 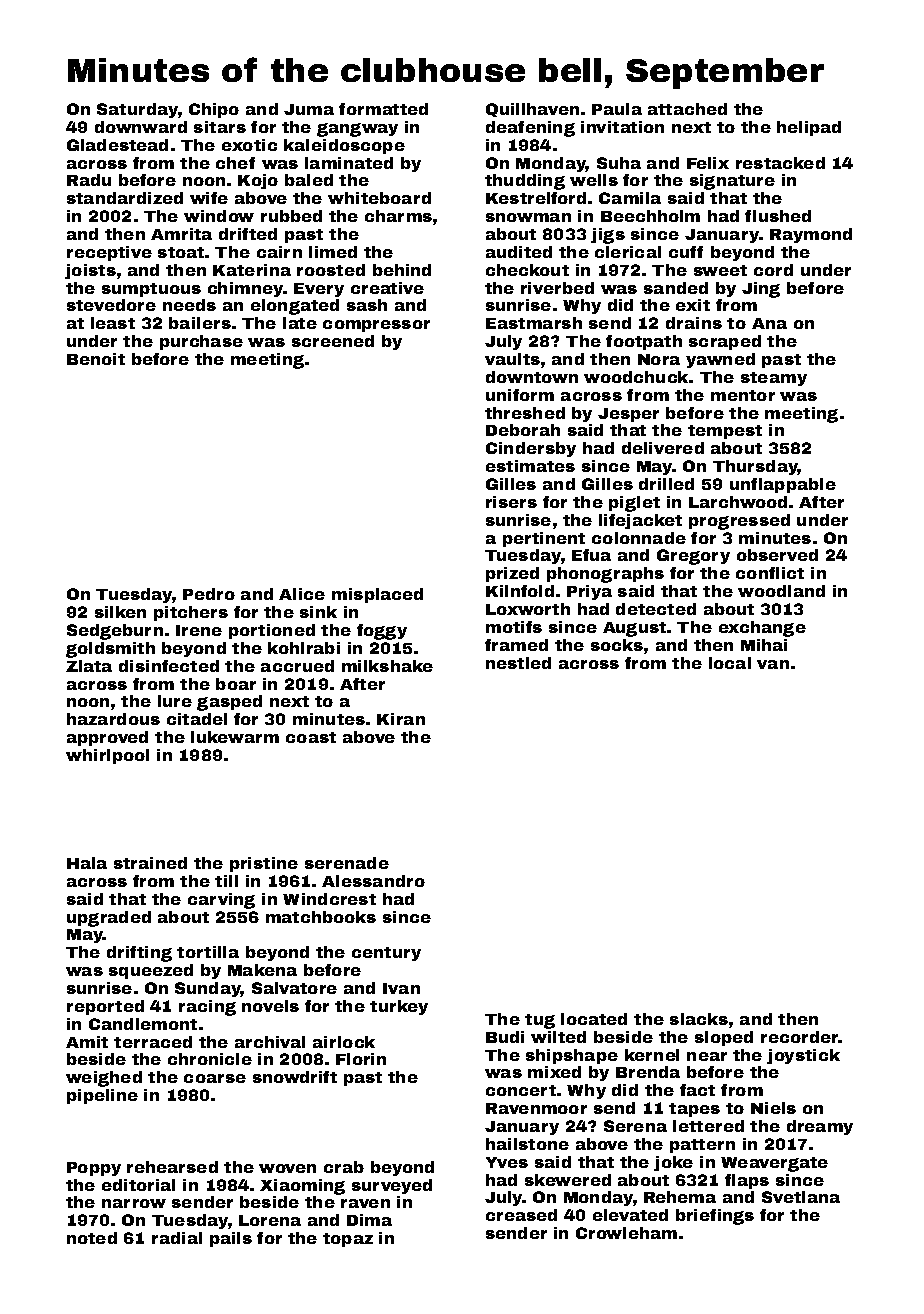 What do you see at coordinates (209, 594) in the image?
I see `Pedro` at bounding box center [209, 594].
